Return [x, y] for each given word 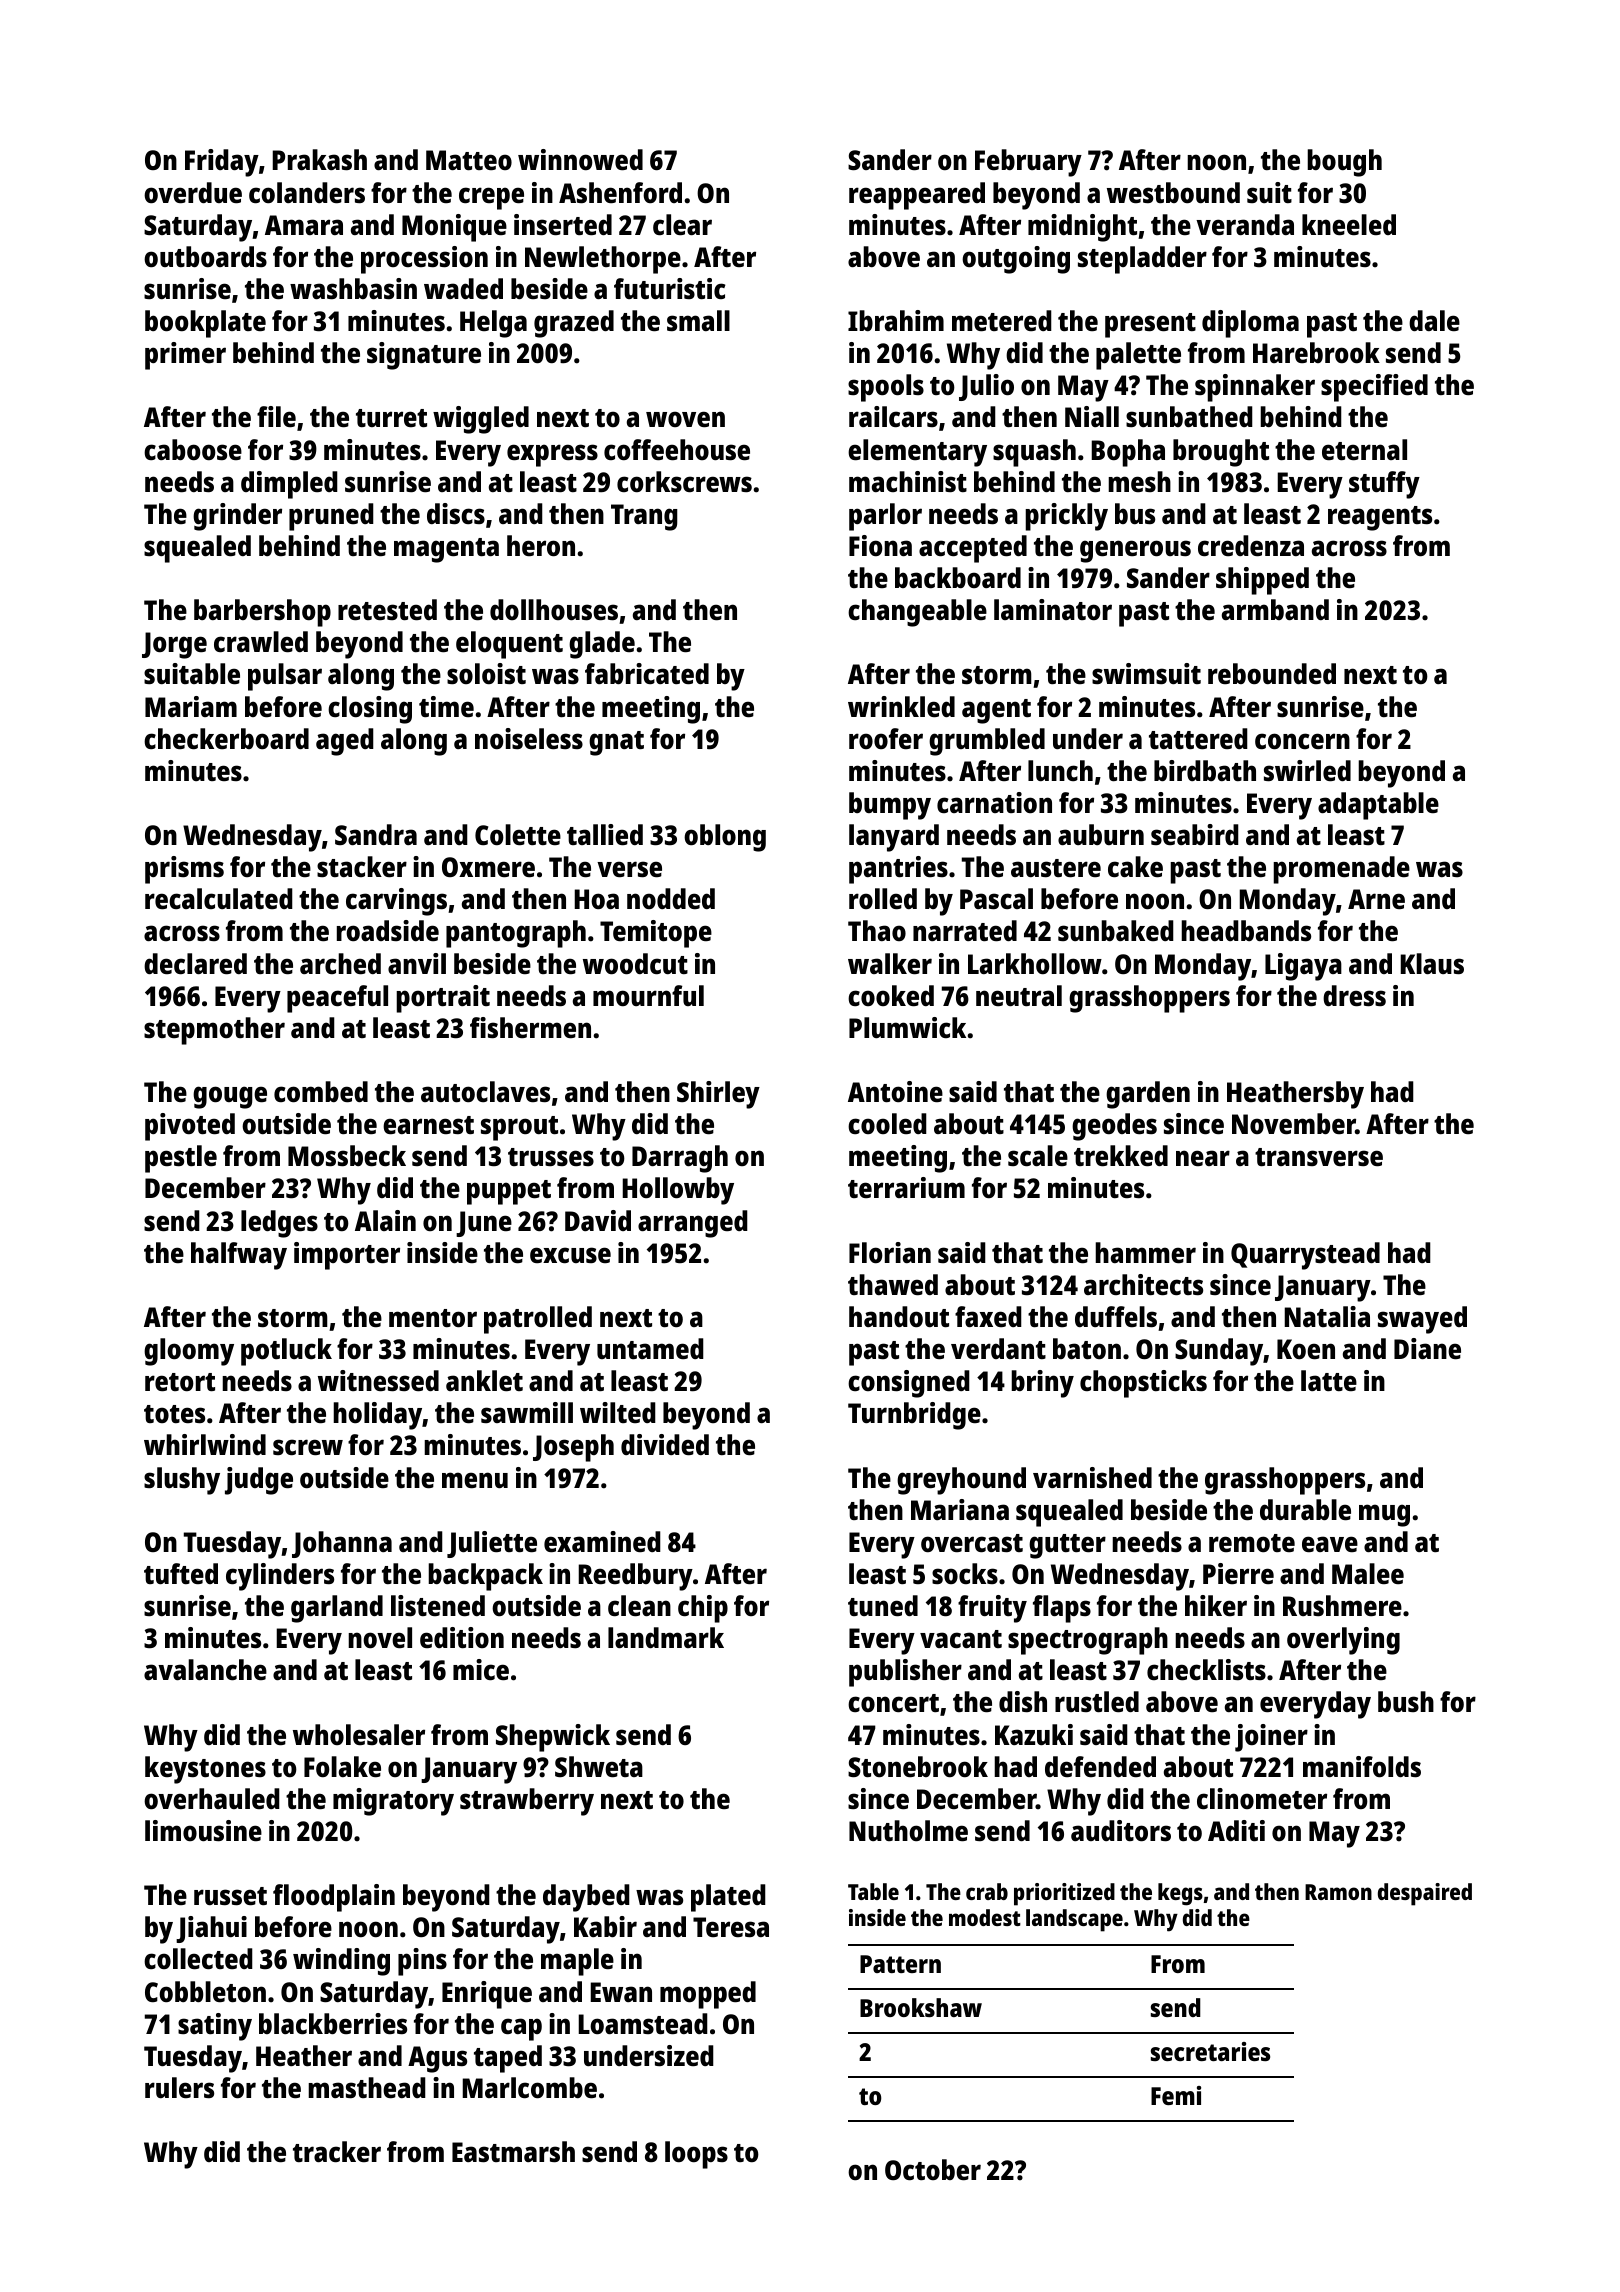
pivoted [190, 1127]
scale [1038, 1155]
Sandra [376, 834]
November [1294, 1124]
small [698, 320]
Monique [454, 228]
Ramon [1338, 1892]
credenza [1251, 546]
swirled [1307, 771]
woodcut [635, 964]
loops [696, 2155]
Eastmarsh [513, 2151]
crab [987, 1891]
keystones [205, 1770]
